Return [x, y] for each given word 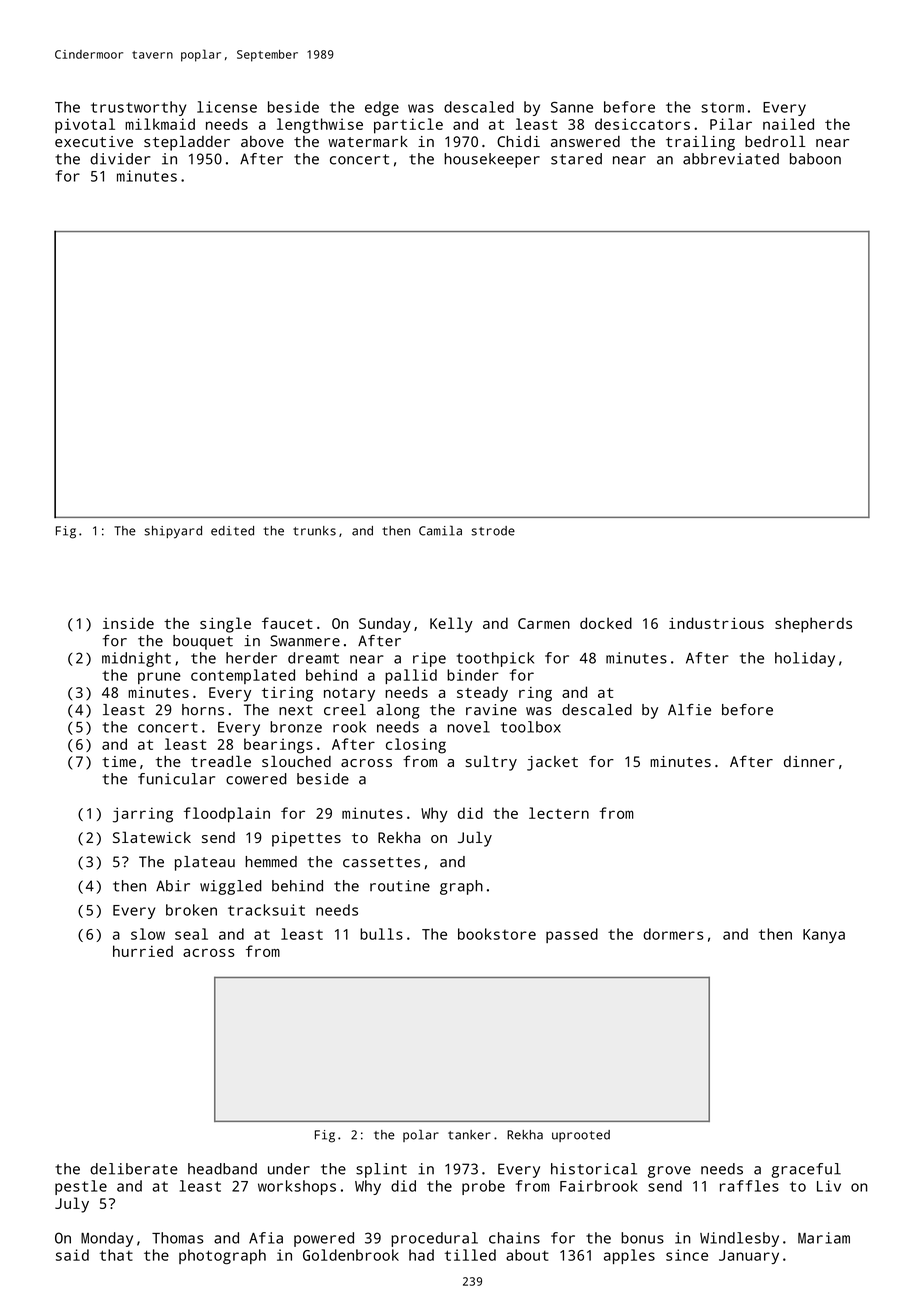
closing [416, 746]
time [119, 761]
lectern [559, 813]
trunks [314, 531]
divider [120, 159]
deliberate [134, 1169]
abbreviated [731, 159]
